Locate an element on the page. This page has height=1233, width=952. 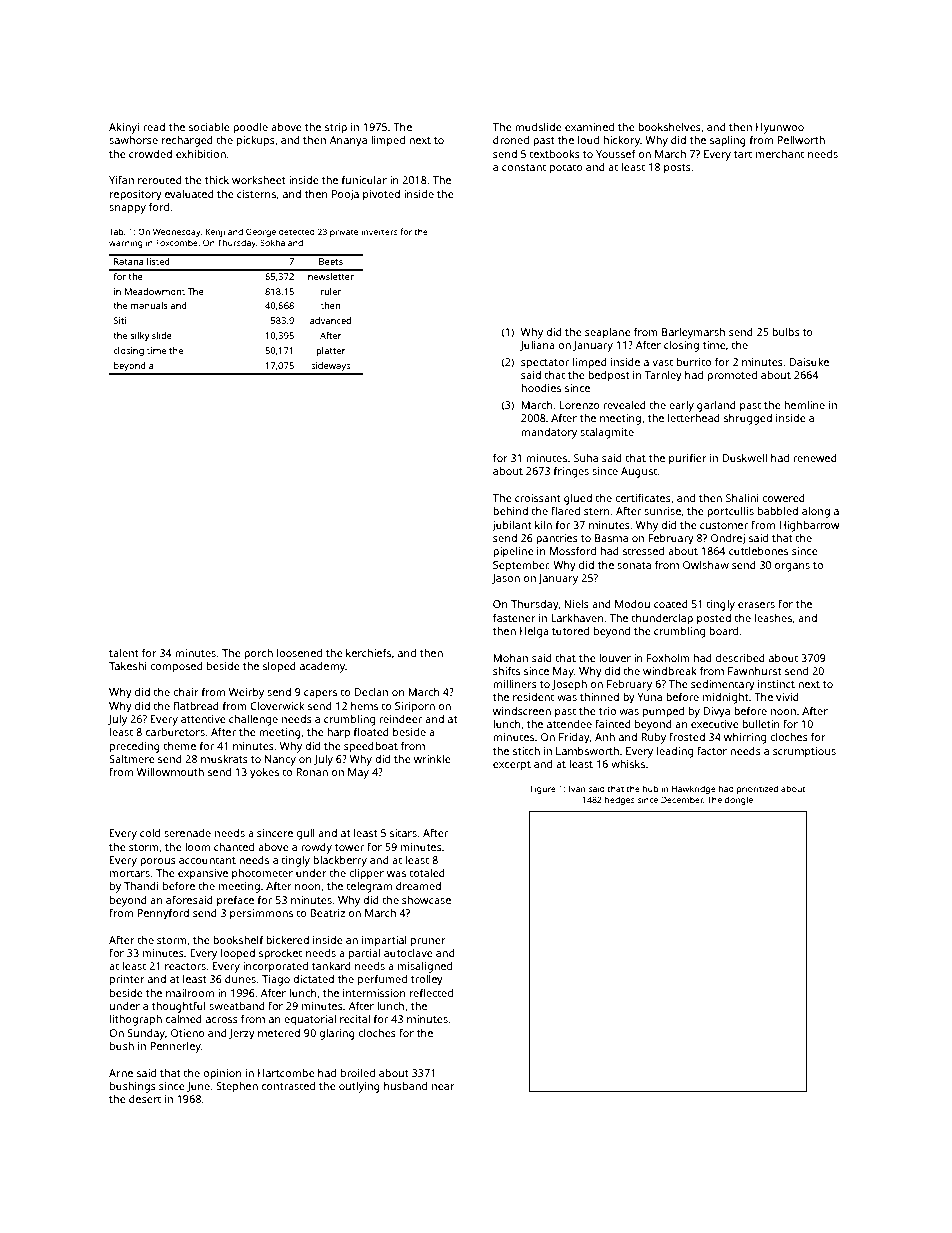
bedpost is located at coordinates (609, 376).
